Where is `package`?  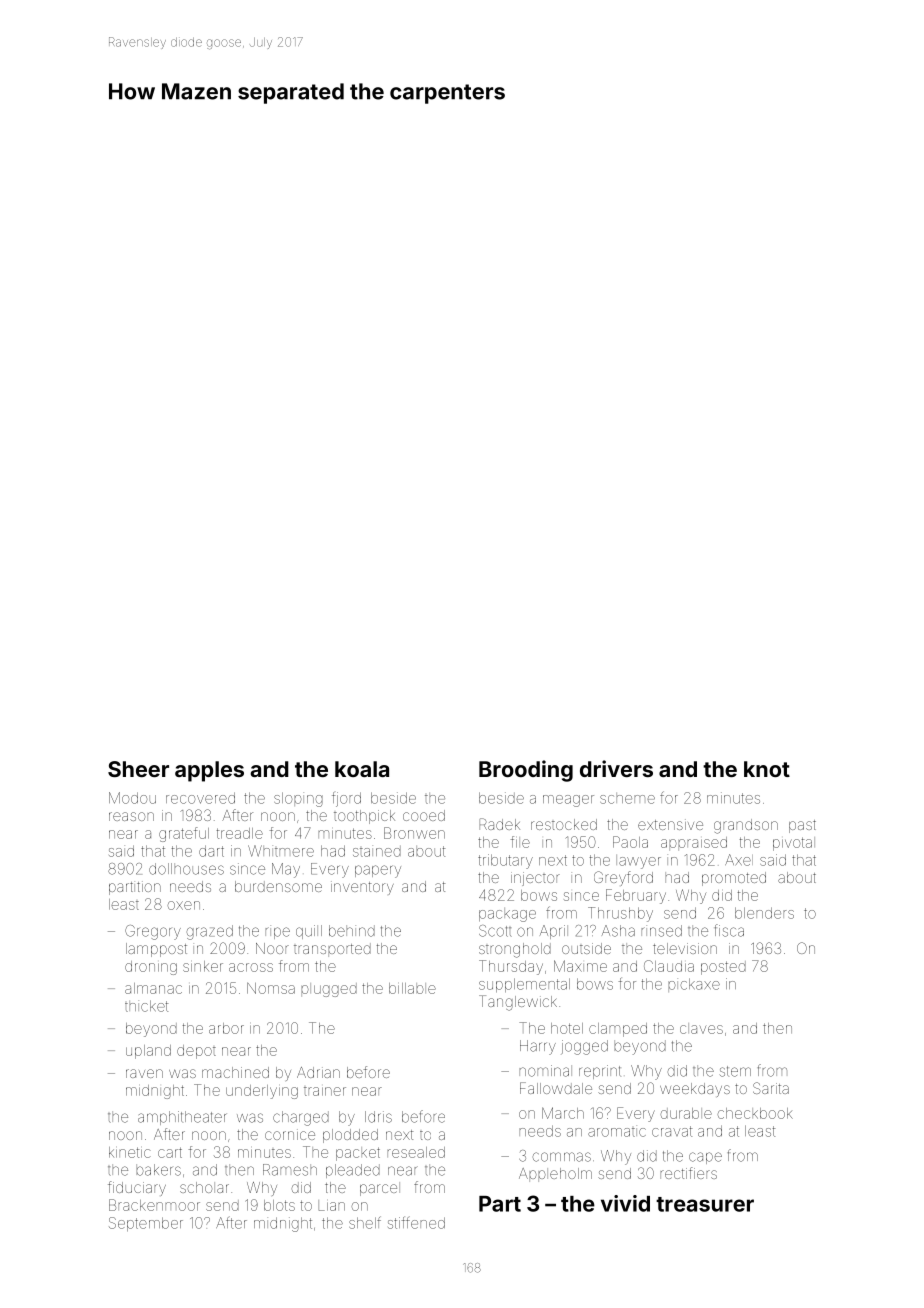
package is located at coordinates (507, 915).
